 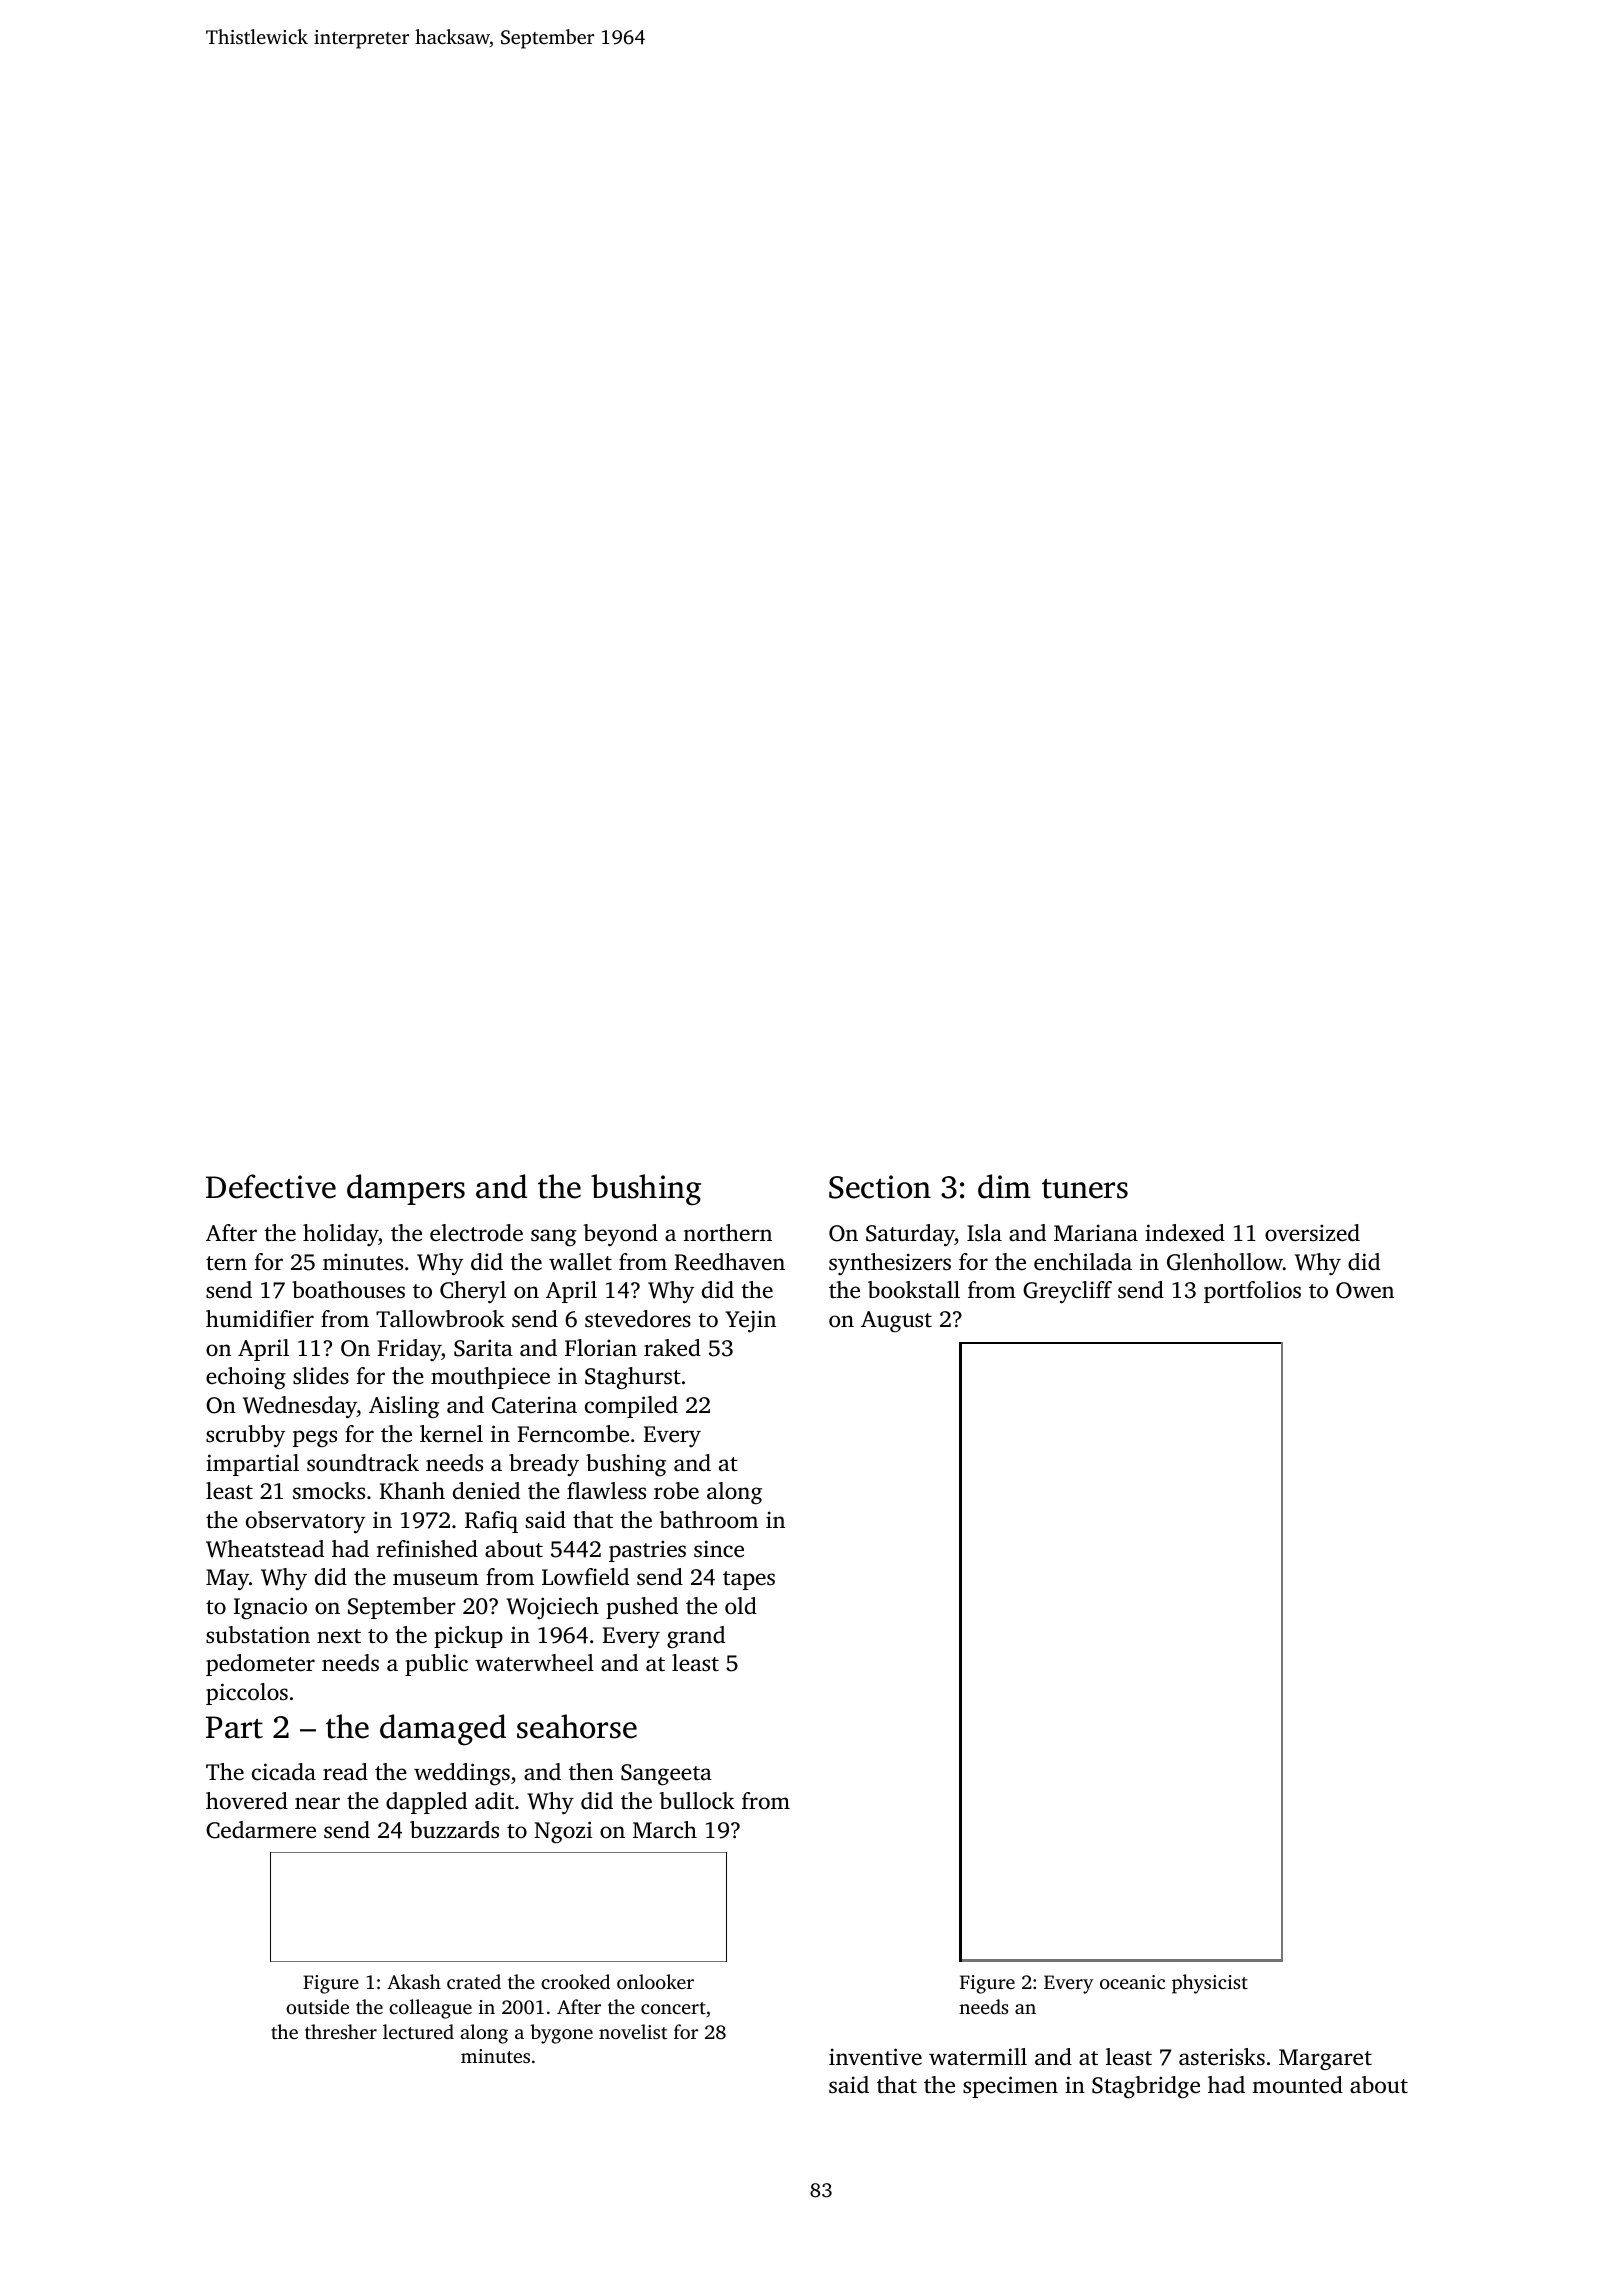 What do you see at coordinates (727, 1233) in the screenshot?
I see `northern` at bounding box center [727, 1233].
